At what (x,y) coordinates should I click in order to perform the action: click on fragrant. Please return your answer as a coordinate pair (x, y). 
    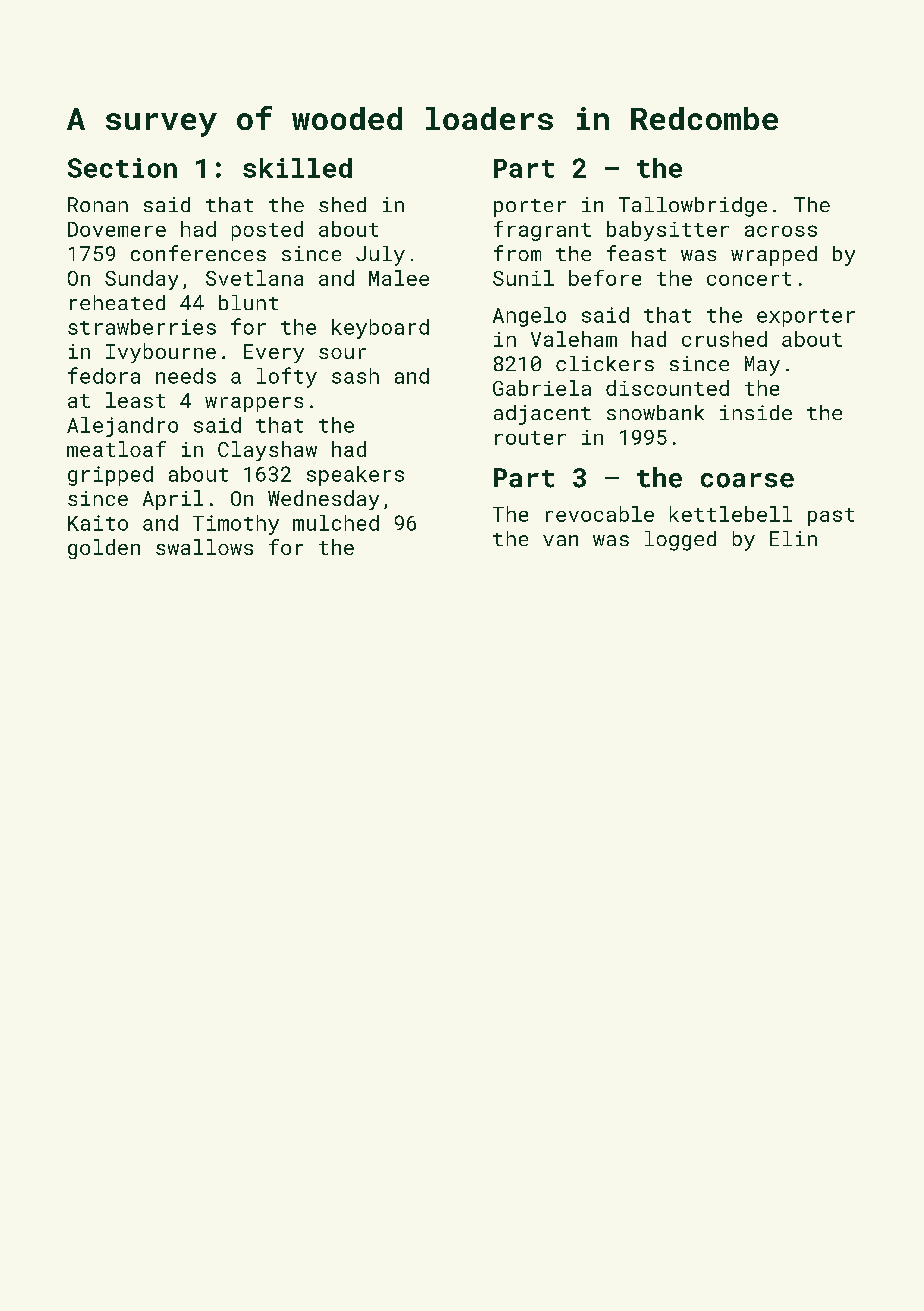
    Looking at the image, I should click on (542, 231).
